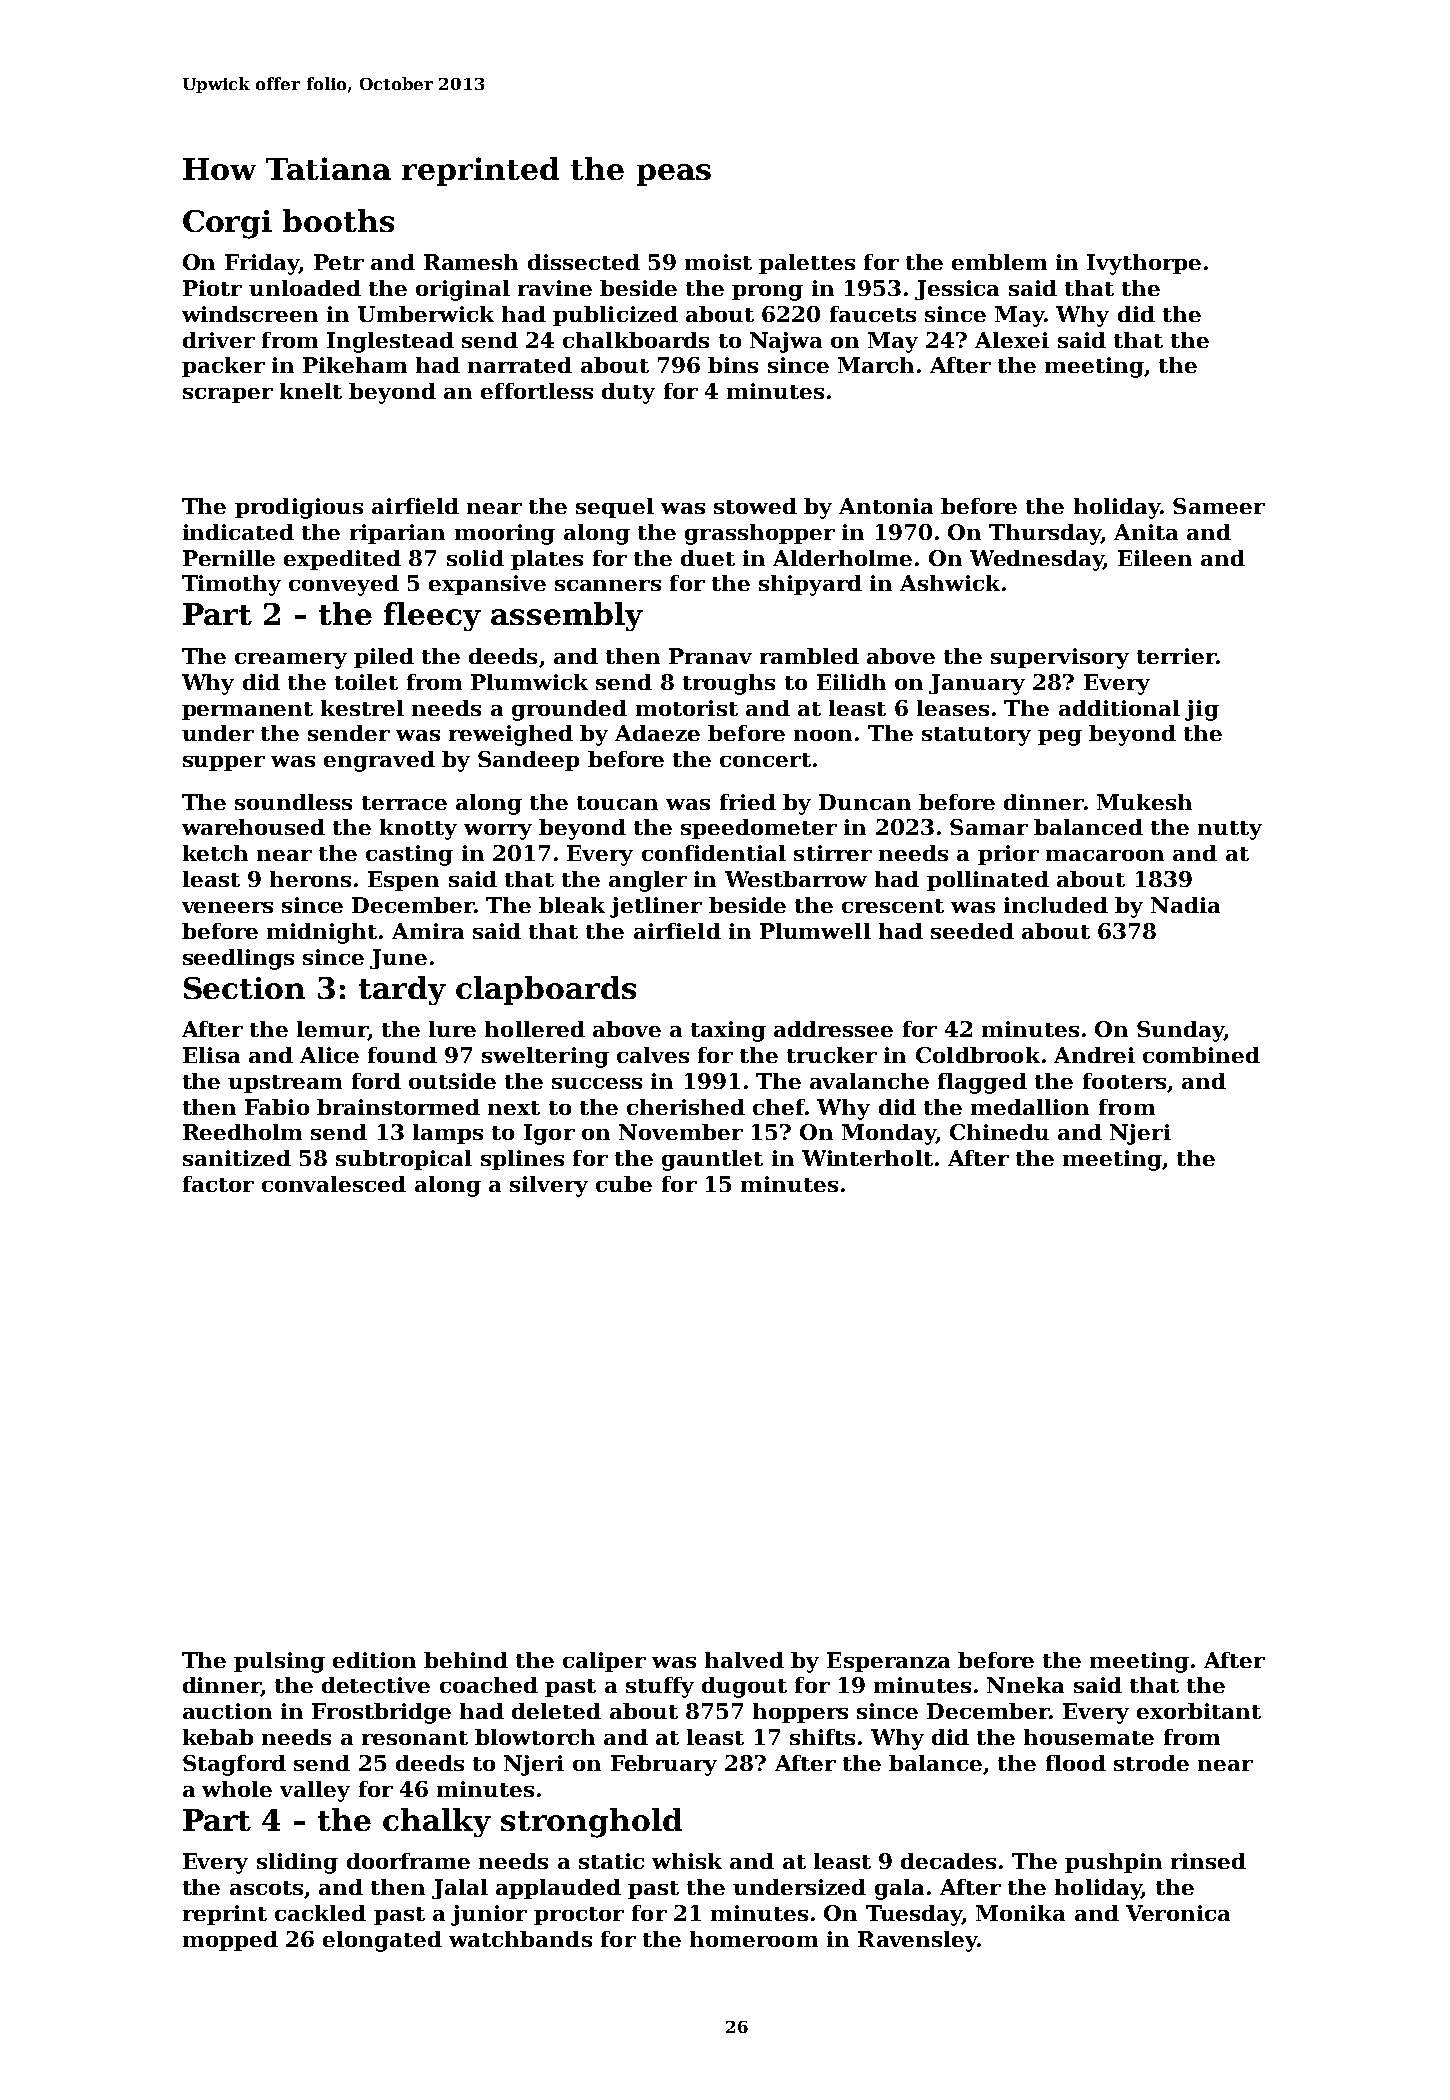 Image resolution: width=1450 pixels, height=2100 pixels. Describe the element at coordinates (382, 1941) in the screenshot. I see `elongated` at that location.
